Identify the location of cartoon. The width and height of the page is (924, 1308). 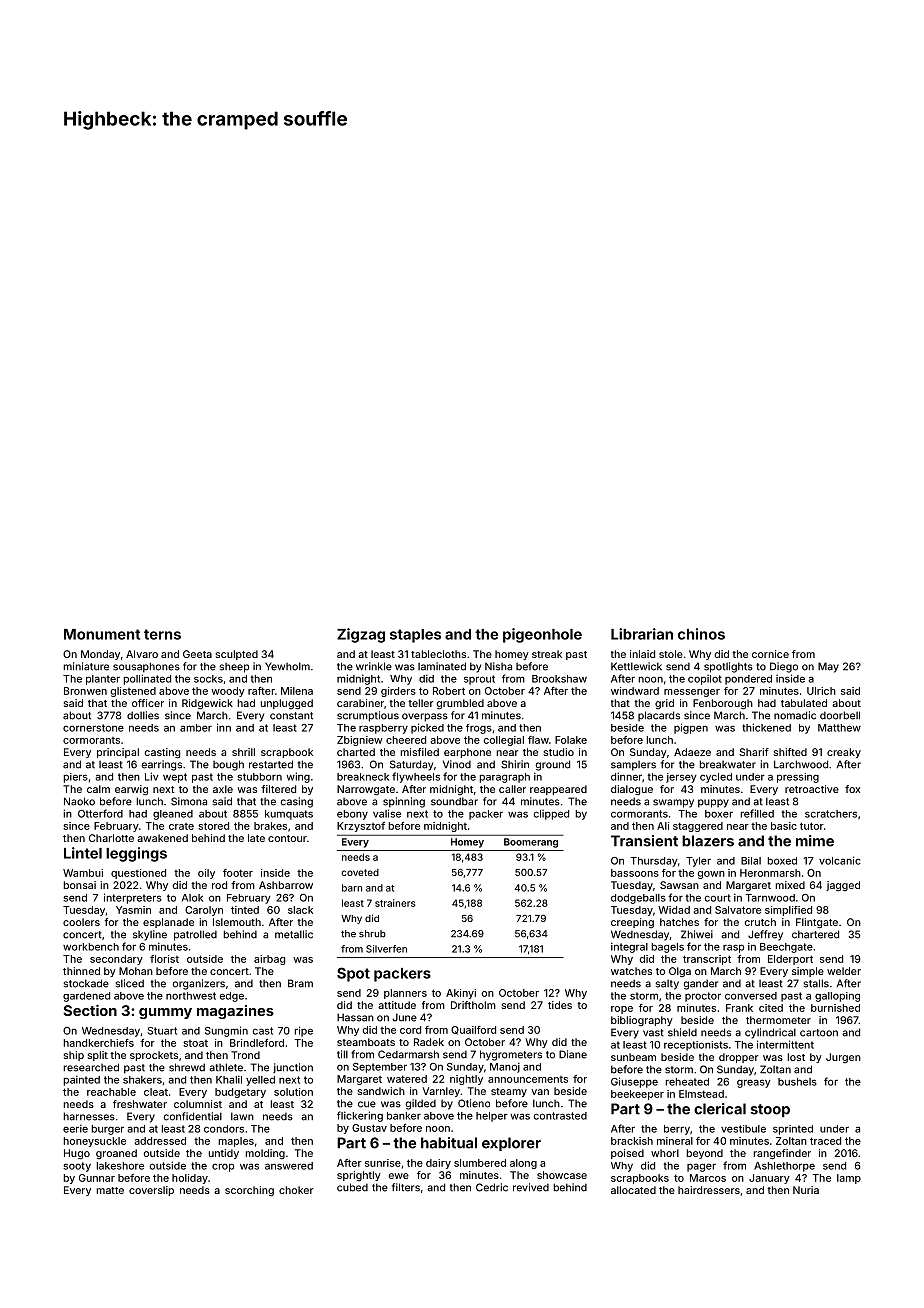
(819, 1033).
